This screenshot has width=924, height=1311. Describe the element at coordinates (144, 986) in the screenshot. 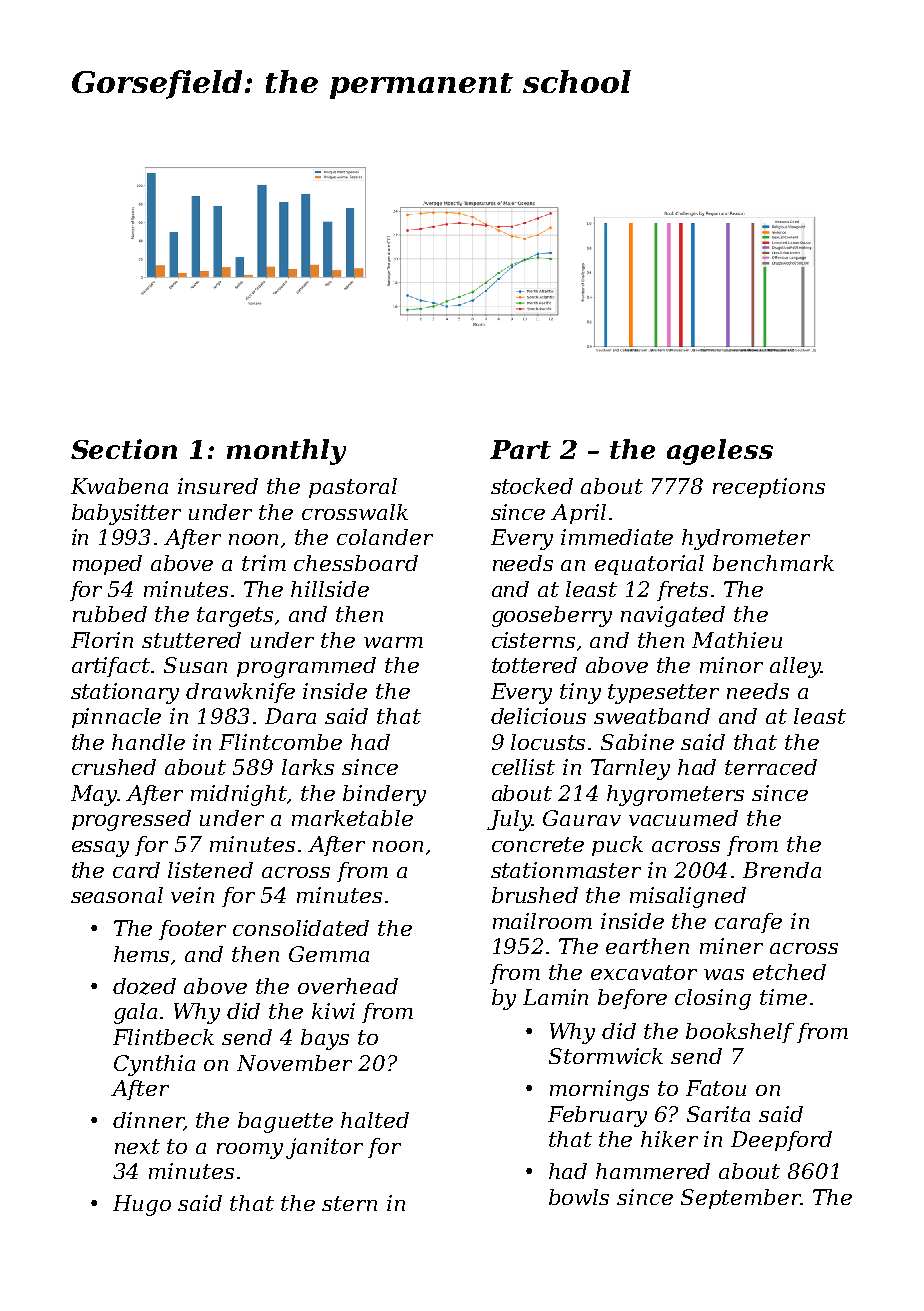

I see `dozed` at that location.
